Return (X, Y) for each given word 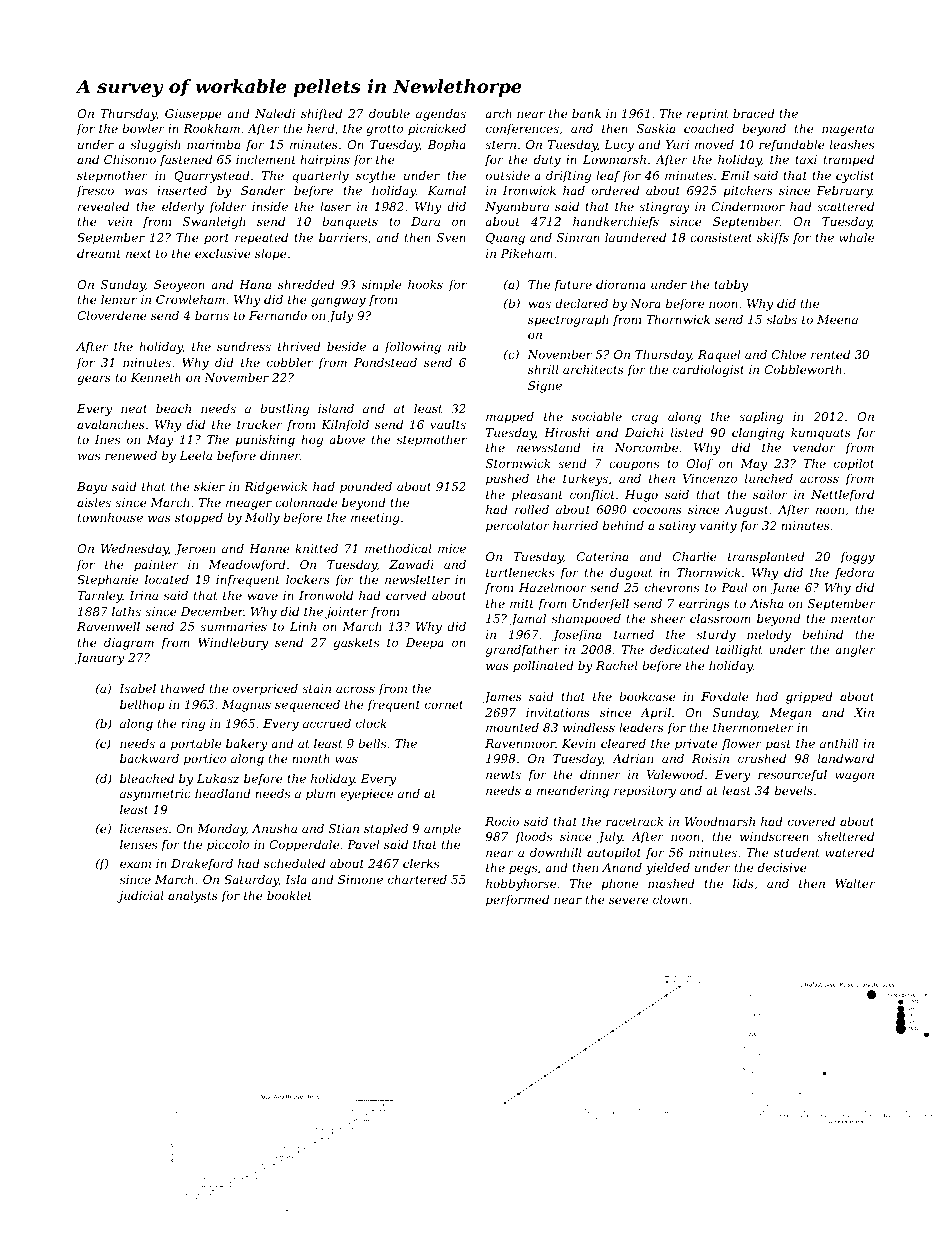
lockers (308, 579)
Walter (855, 883)
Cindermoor (748, 206)
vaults (448, 424)
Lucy (619, 146)
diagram (129, 644)
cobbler (290, 362)
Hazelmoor (552, 587)
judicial (140, 897)
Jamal (528, 620)
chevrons (672, 587)
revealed (103, 206)
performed (517, 901)
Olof (699, 465)
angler (855, 651)
